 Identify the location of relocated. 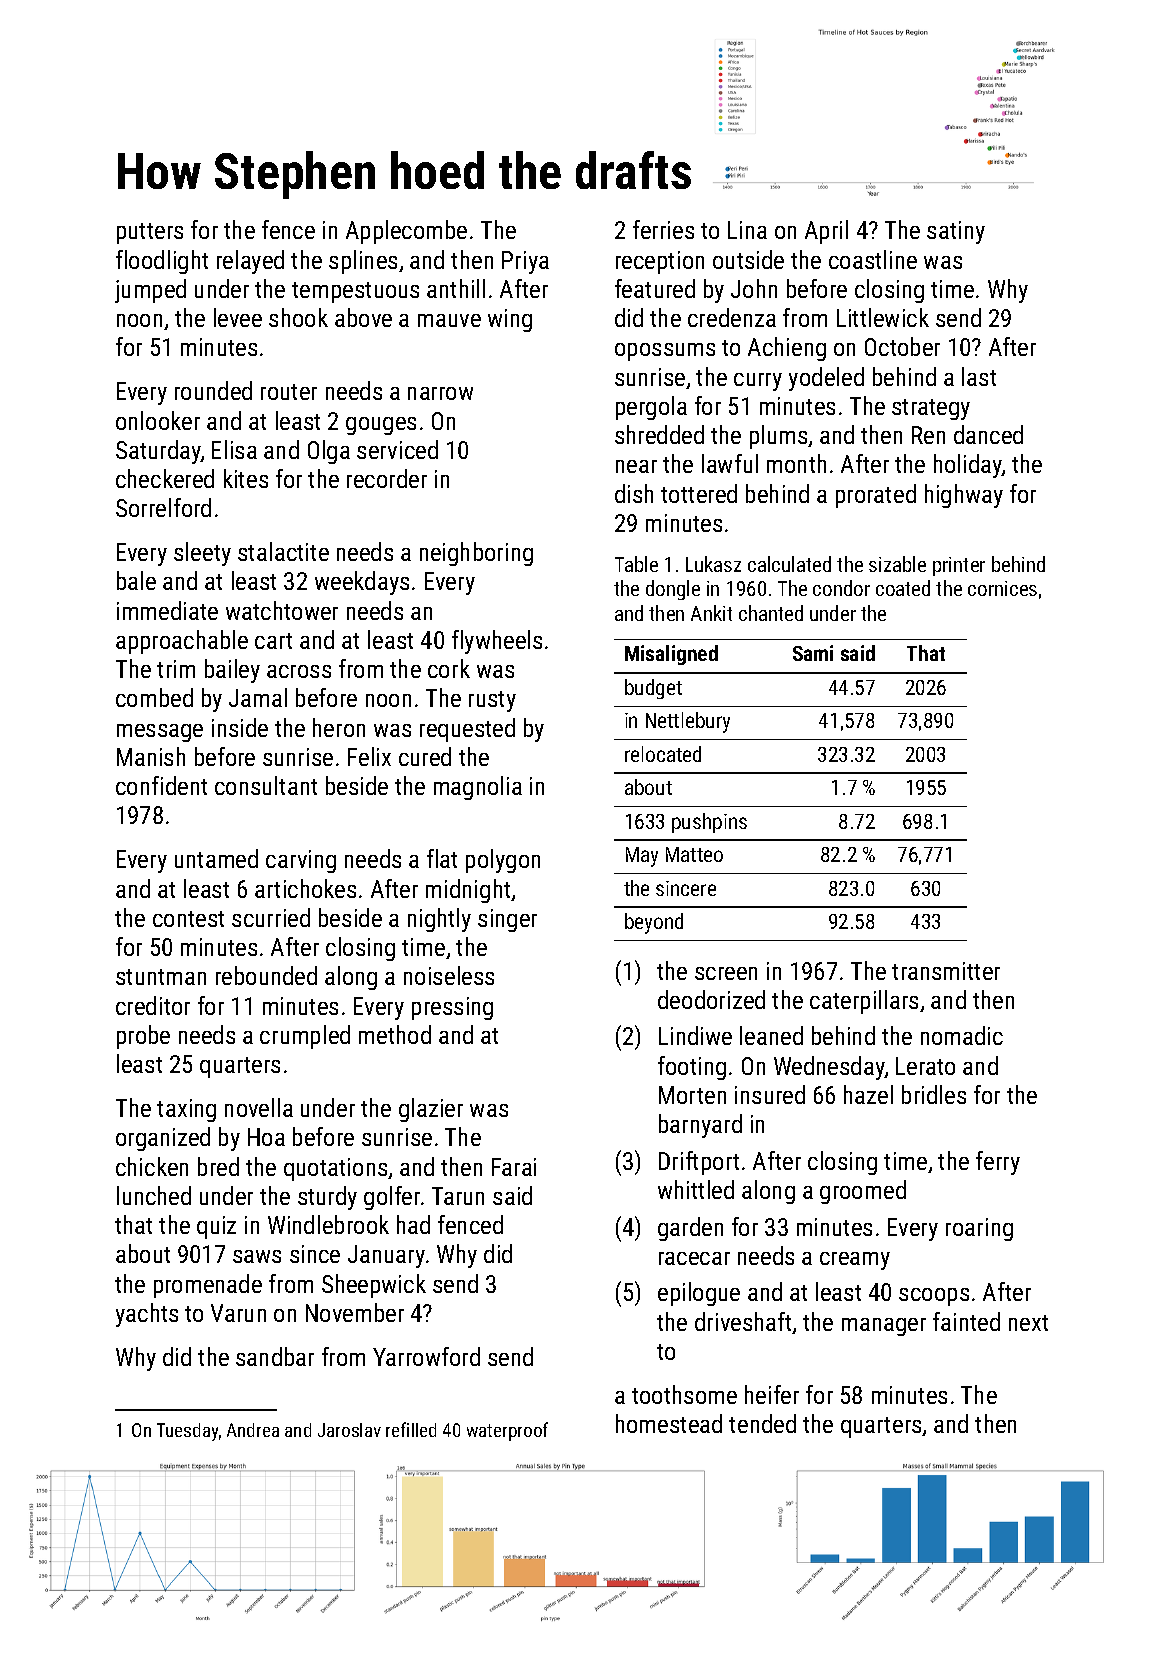
(663, 754).
